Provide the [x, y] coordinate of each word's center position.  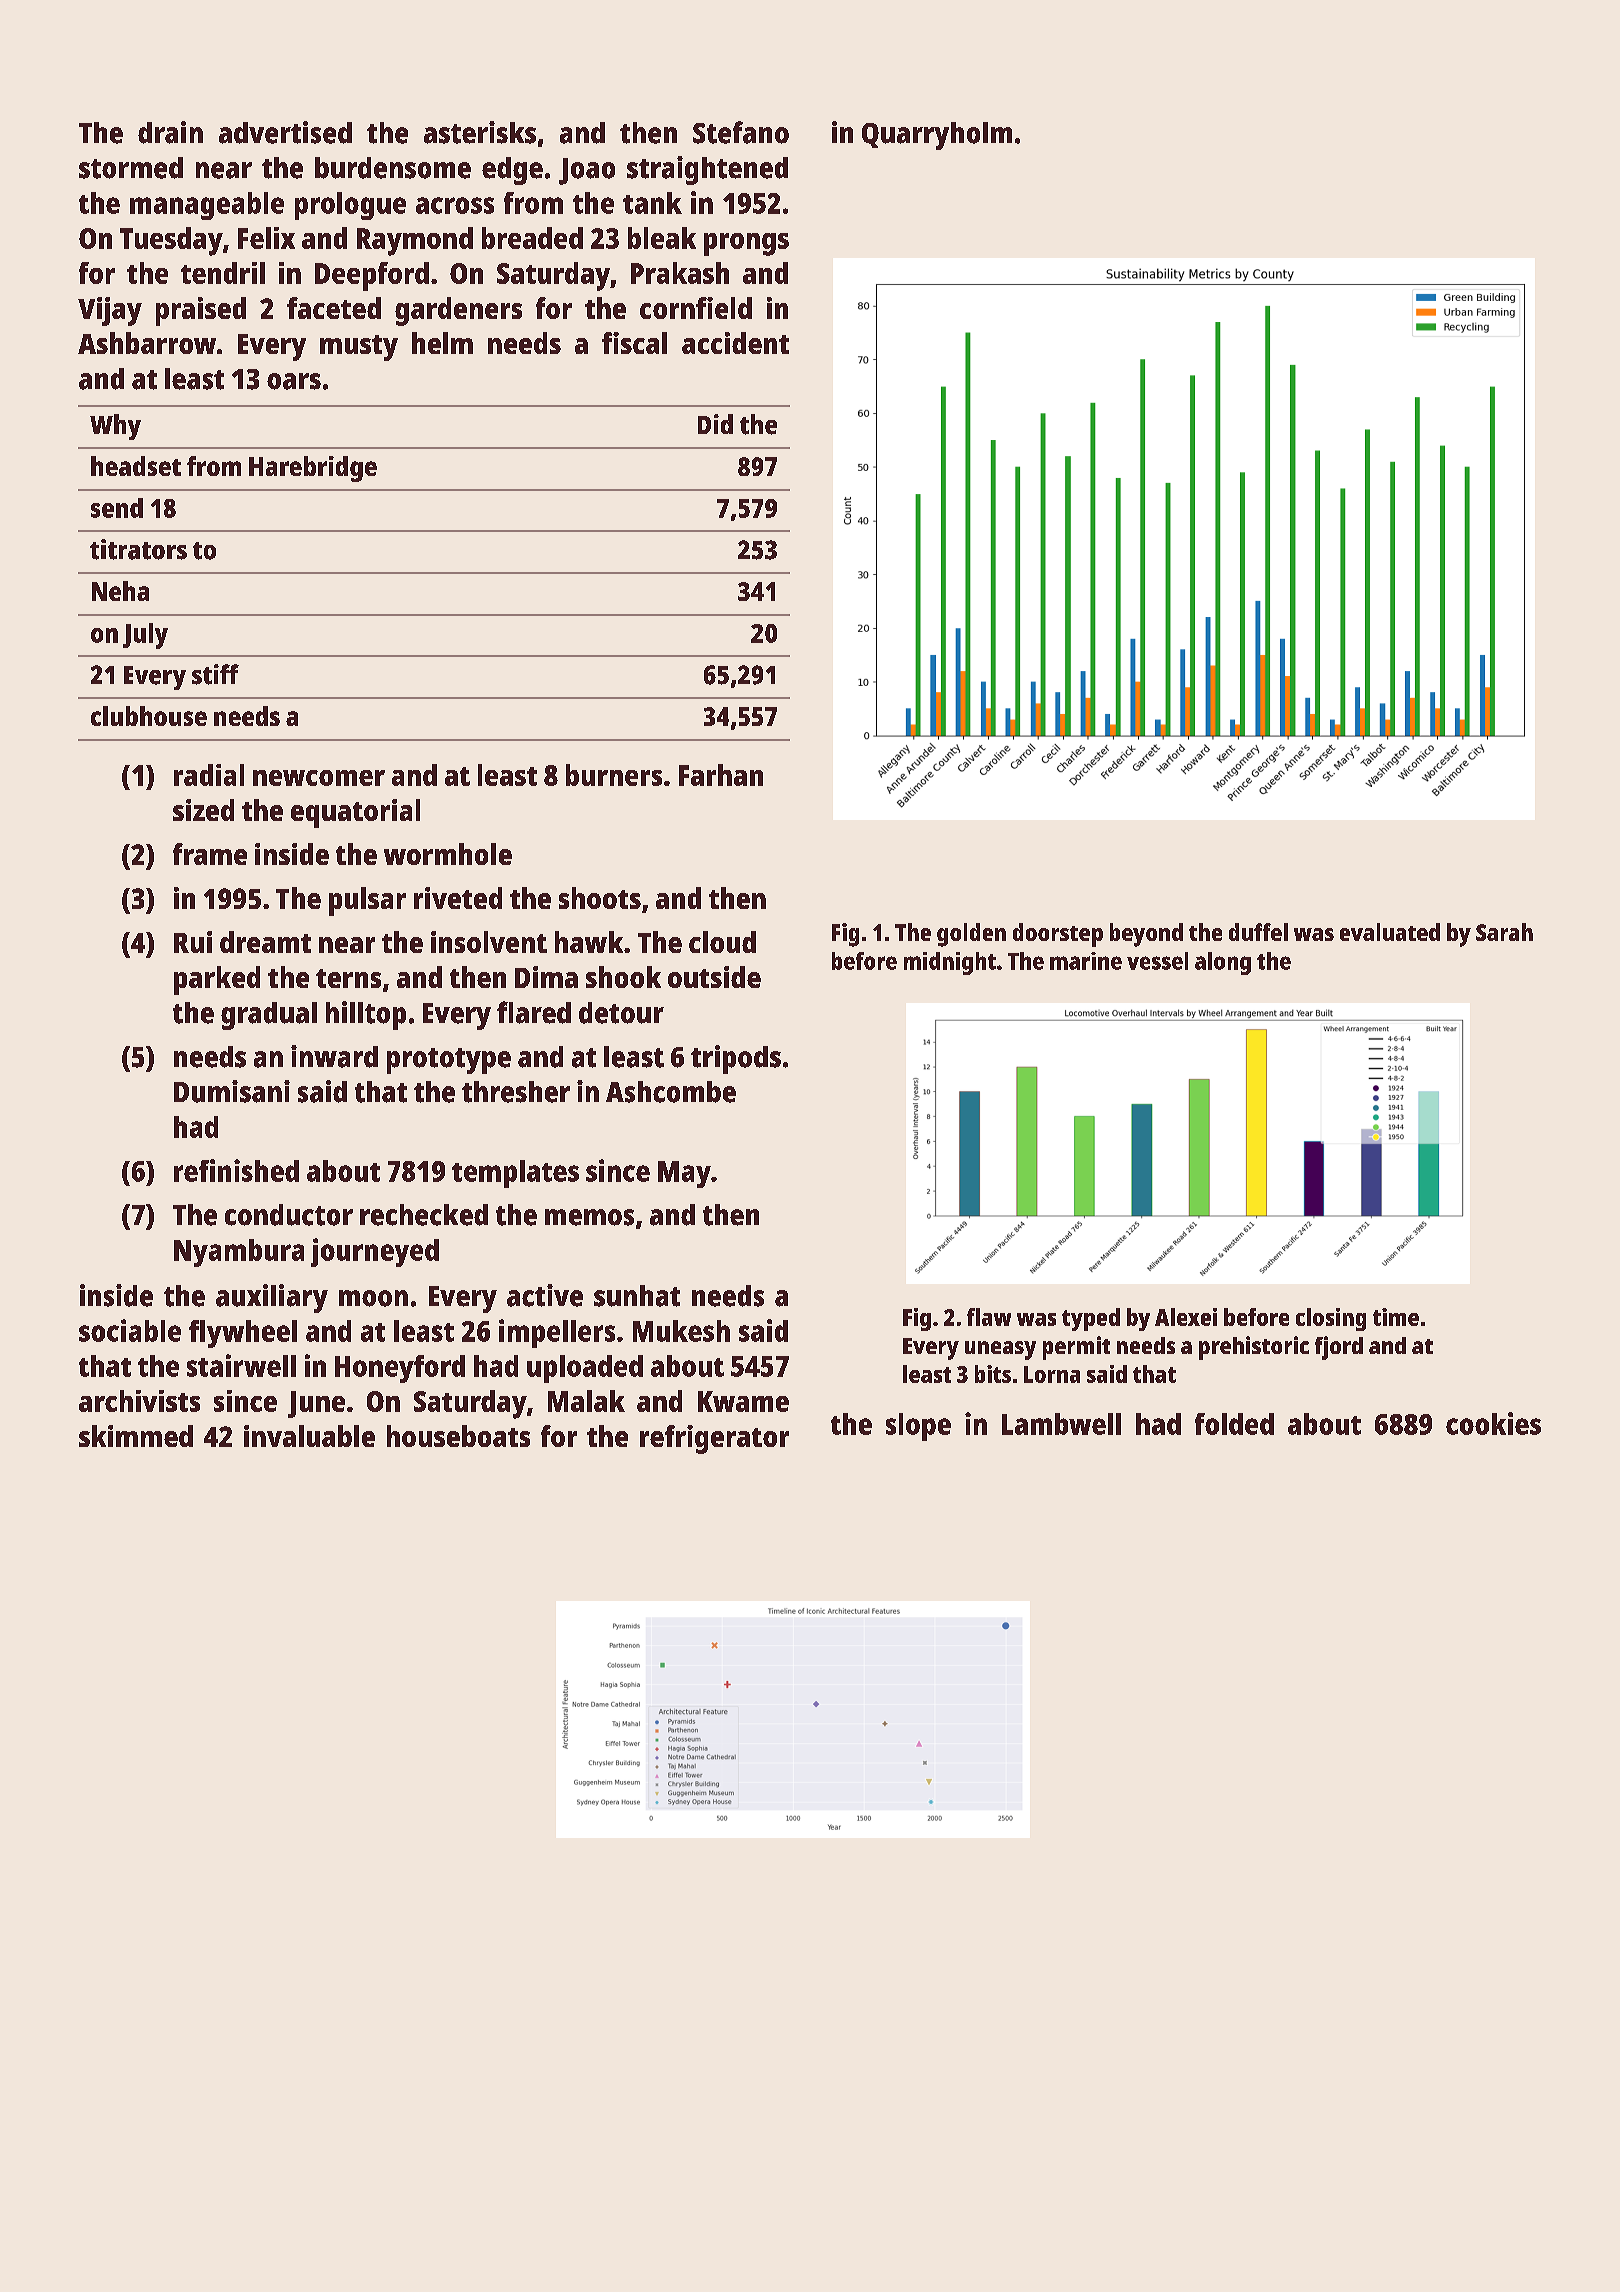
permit [1076, 1348]
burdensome [393, 168]
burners [614, 775]
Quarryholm [937, 136]
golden [971, 935]
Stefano [741, 132]
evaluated [1390, 932]
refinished [236, 1170]
